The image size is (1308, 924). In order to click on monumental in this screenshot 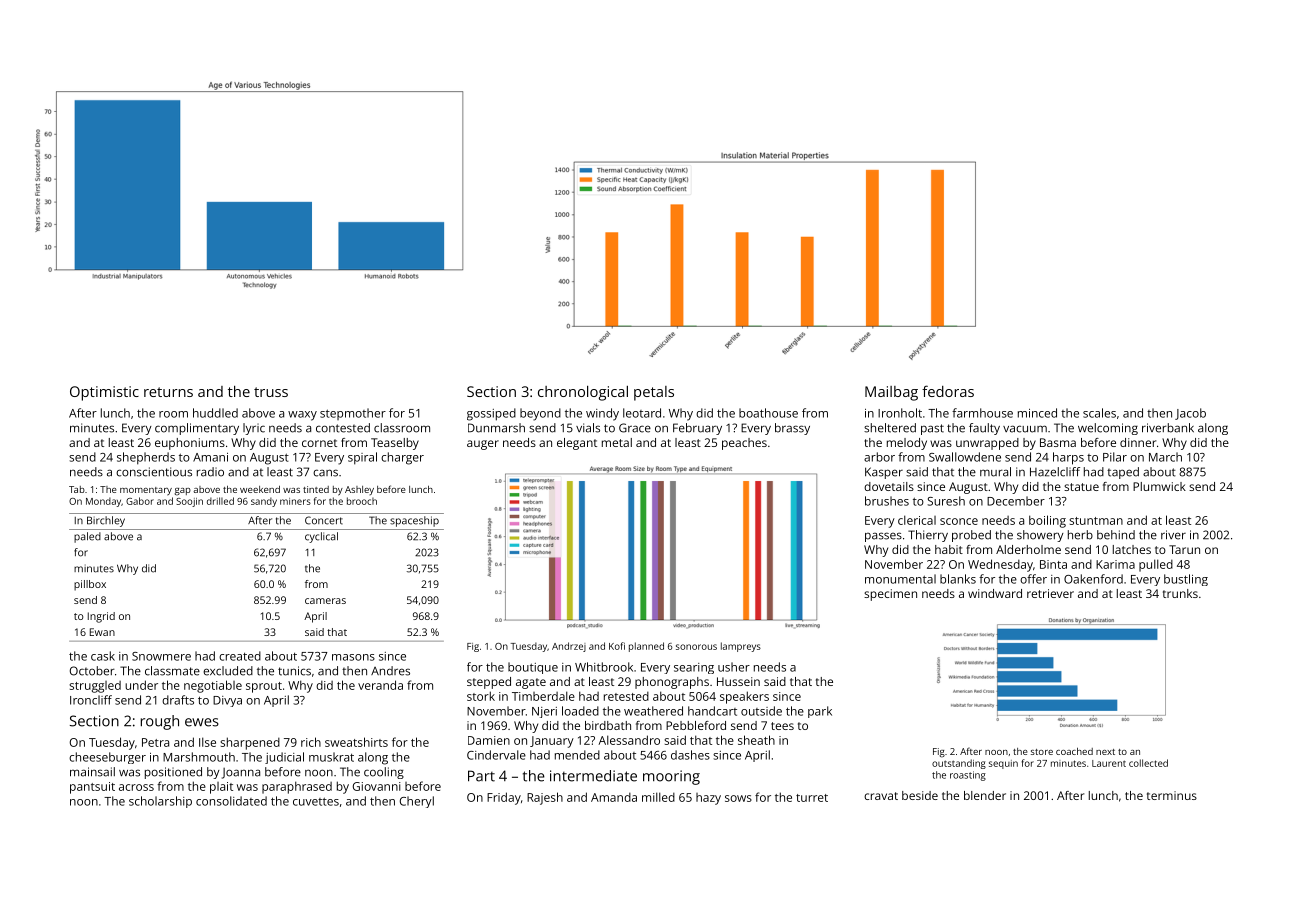, I will do `click(900, 579)`.
